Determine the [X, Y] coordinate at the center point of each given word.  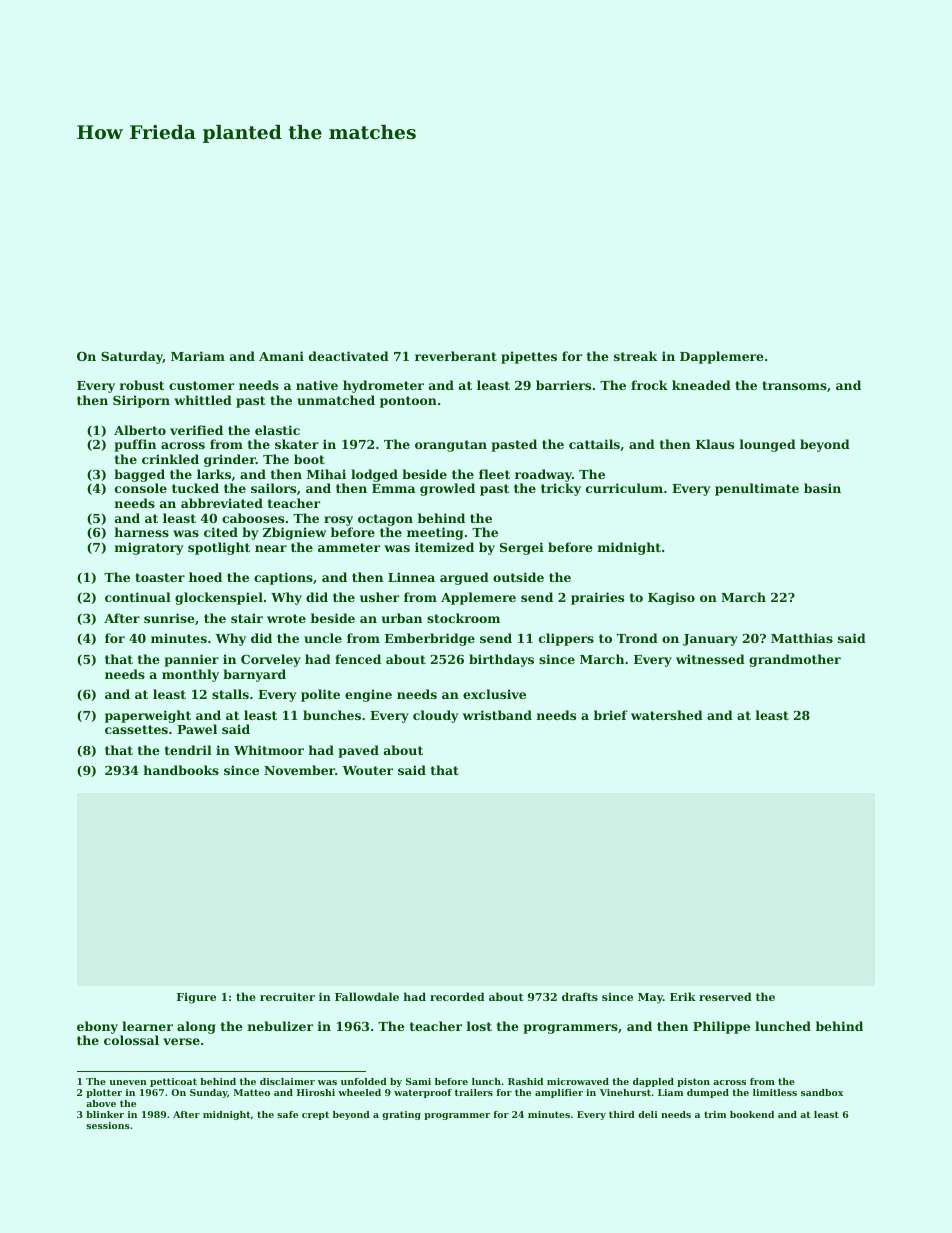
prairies [597, 598]
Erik [683, 996]
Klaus [715, 444]
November [299, 770]
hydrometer [383, 386]
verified [196, 430]
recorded [457, 996]
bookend [752, 1114]
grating [401, 1115]
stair [247, 618]
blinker [105, 1114]
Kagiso [671, 598]
